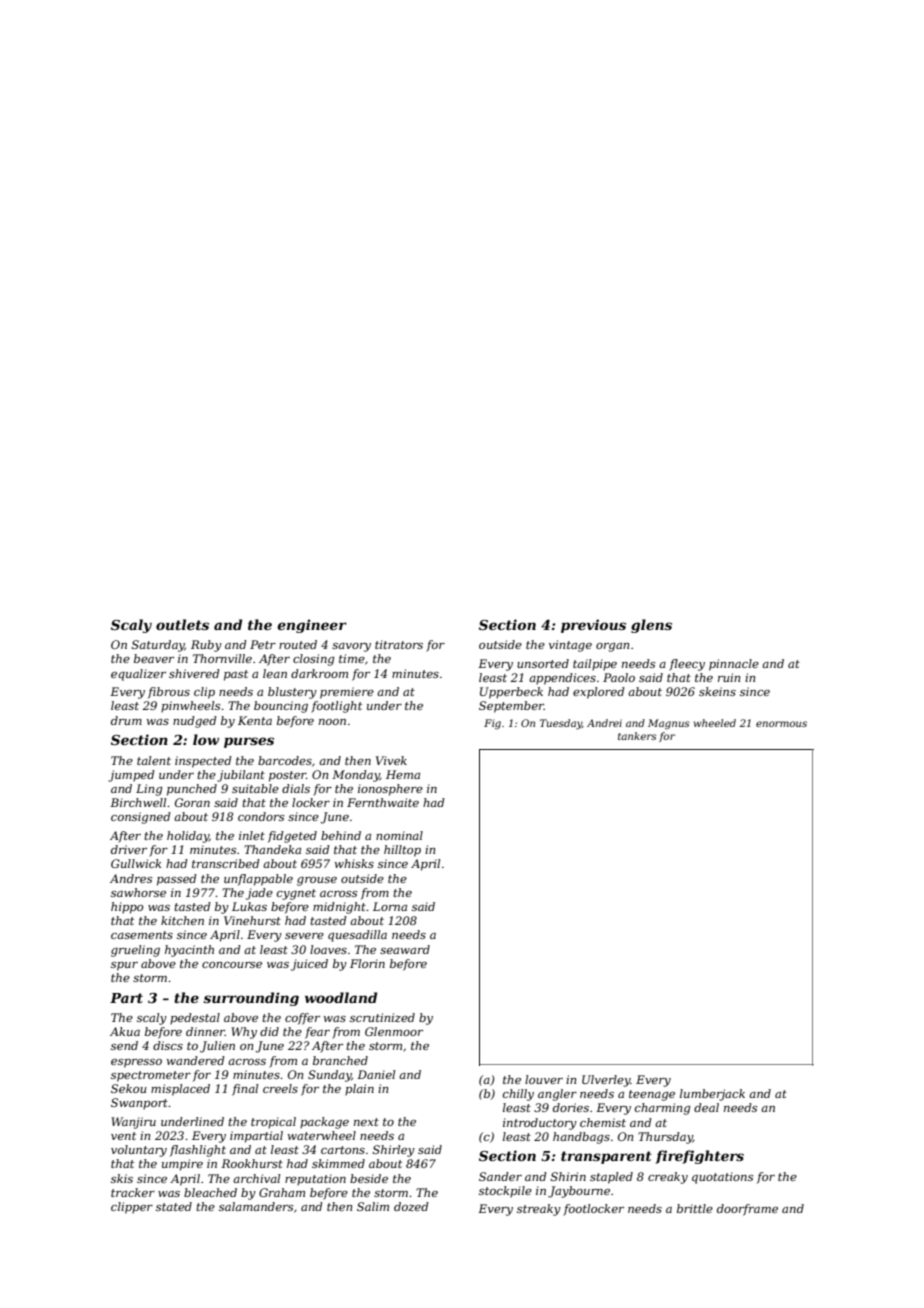  What do you see at coordinates (174, 1206) in the screenshot?
I see `stated` at bounding box center [174, 1206].
